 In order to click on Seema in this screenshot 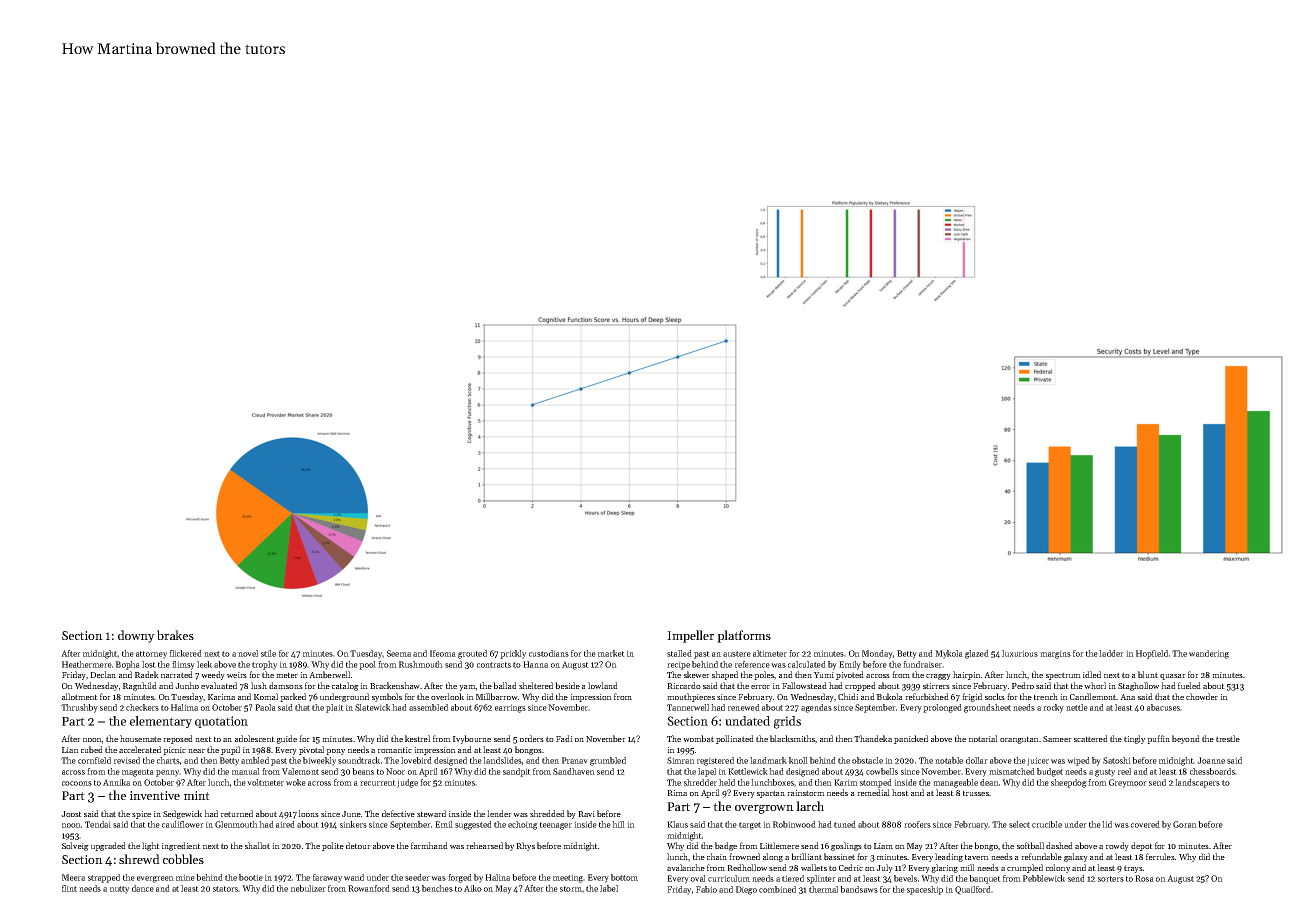, I will do `click(399, 653)`.
